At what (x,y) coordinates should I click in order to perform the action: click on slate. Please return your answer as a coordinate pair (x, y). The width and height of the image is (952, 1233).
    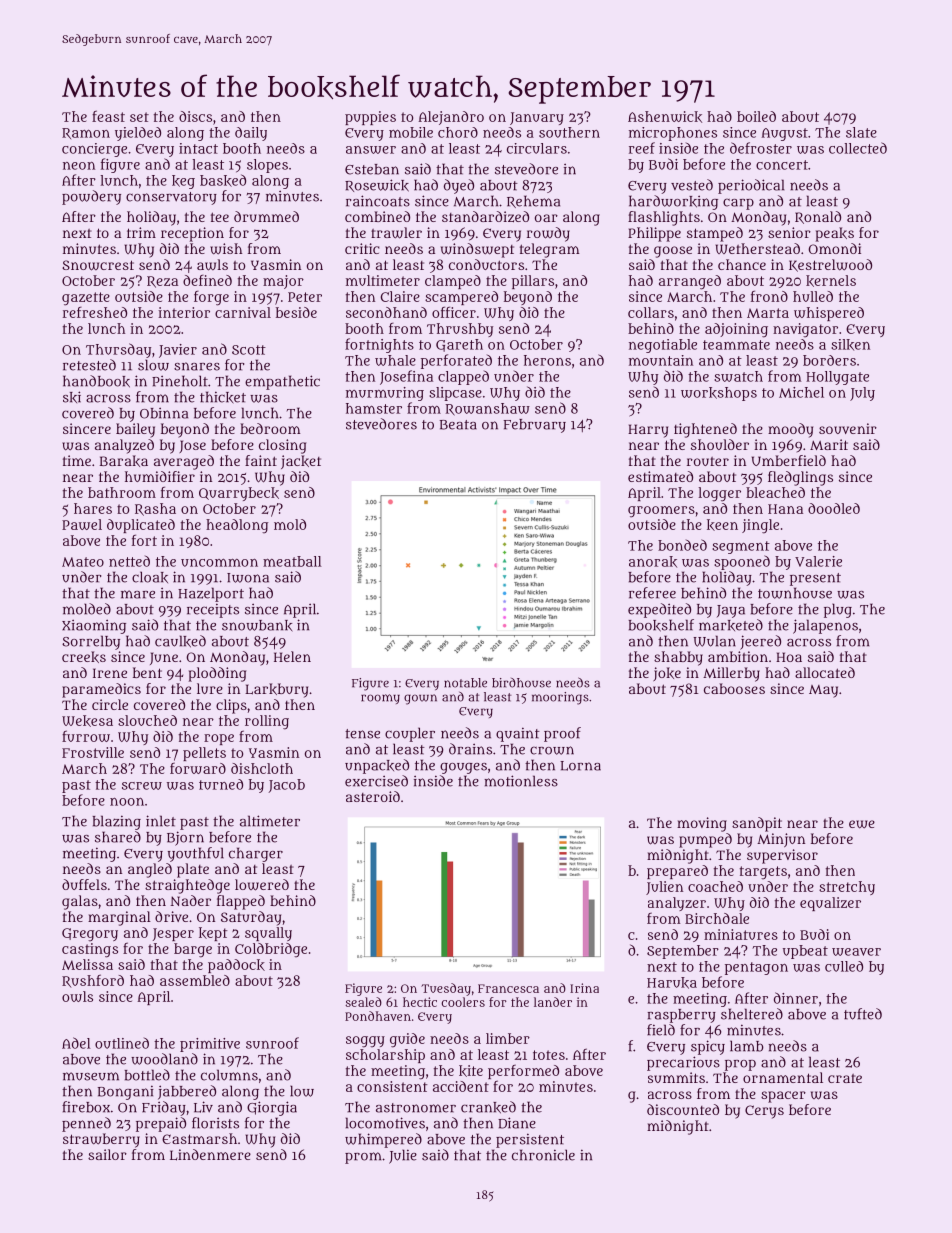
    Looking at the image, I should click on (861, 132).
